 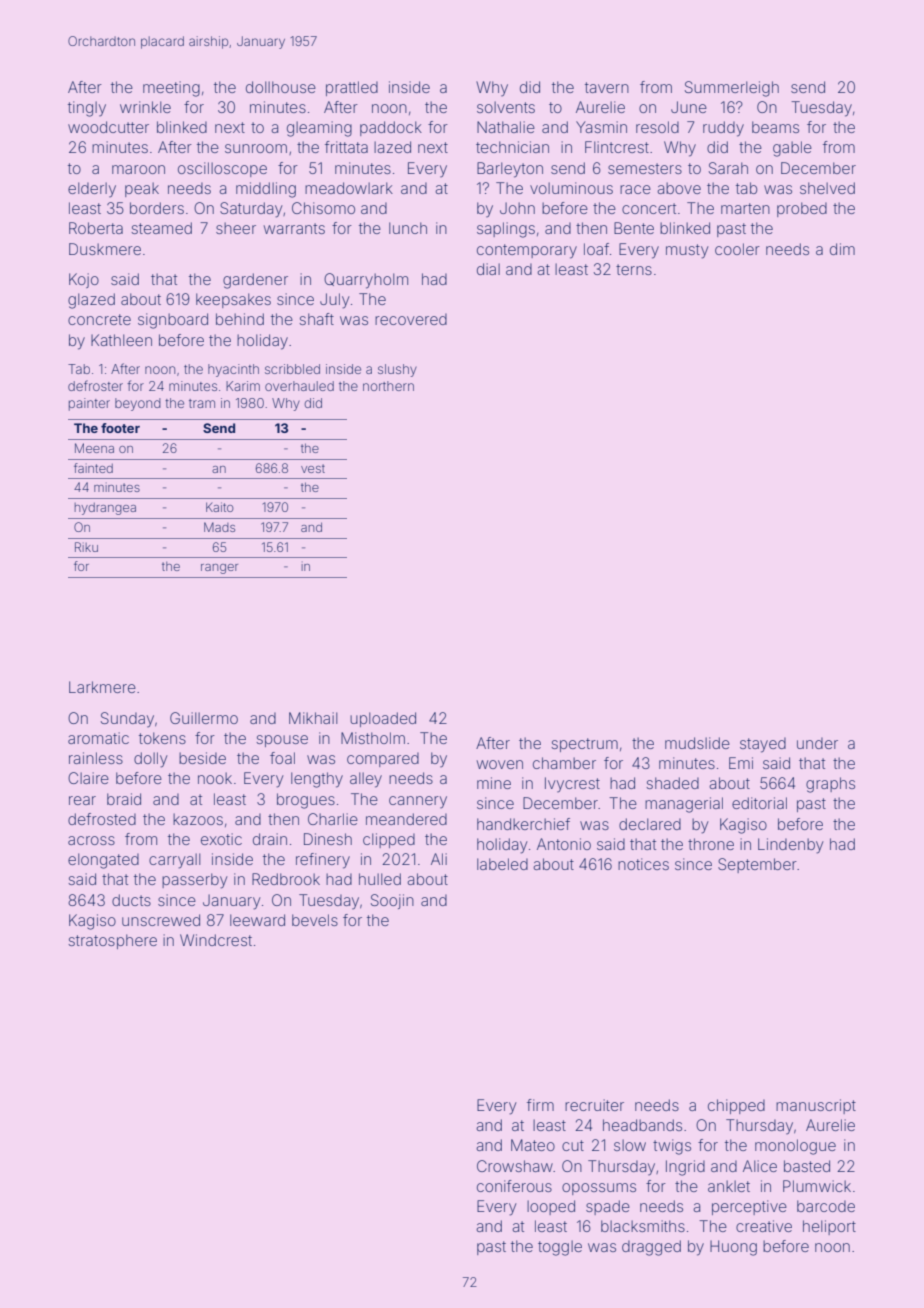 What do you see at coordinates (397, 370) in the image?
I see `slushy` at bounding box center [397, 370].
